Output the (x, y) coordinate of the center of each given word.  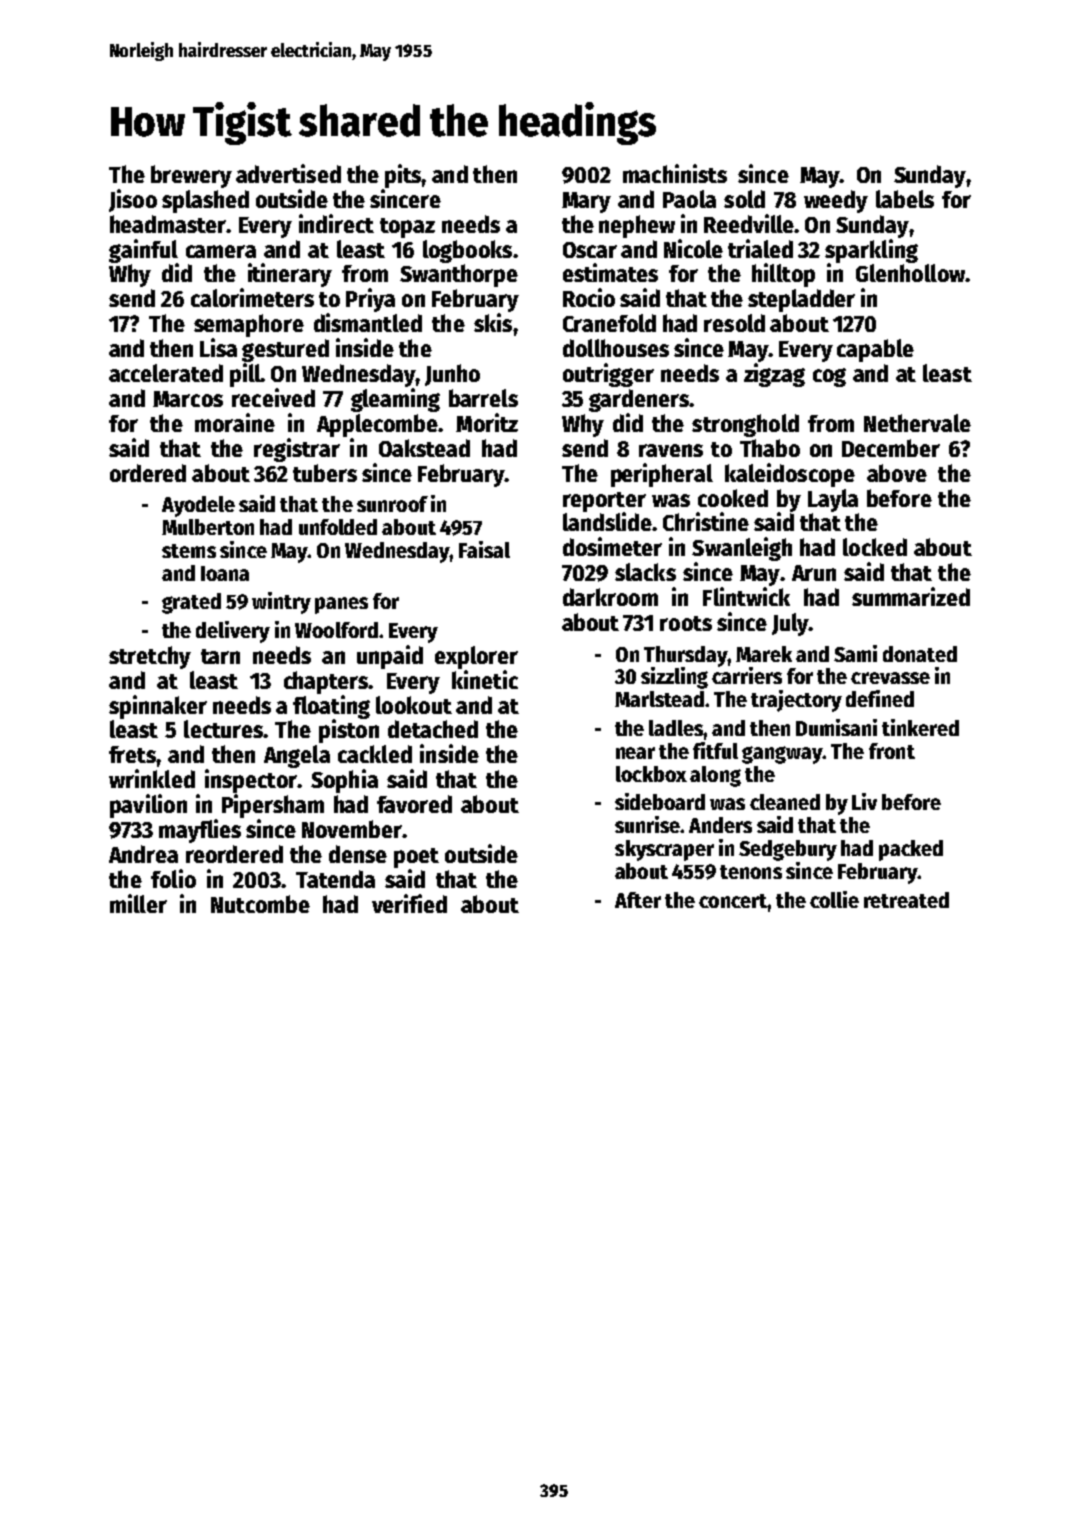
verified (409, 903)
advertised (288, 173)
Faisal (484, 549)
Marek (764, 654)
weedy (836, 201)
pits (403, 176)
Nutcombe (260, 904)
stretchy (150, 657)
